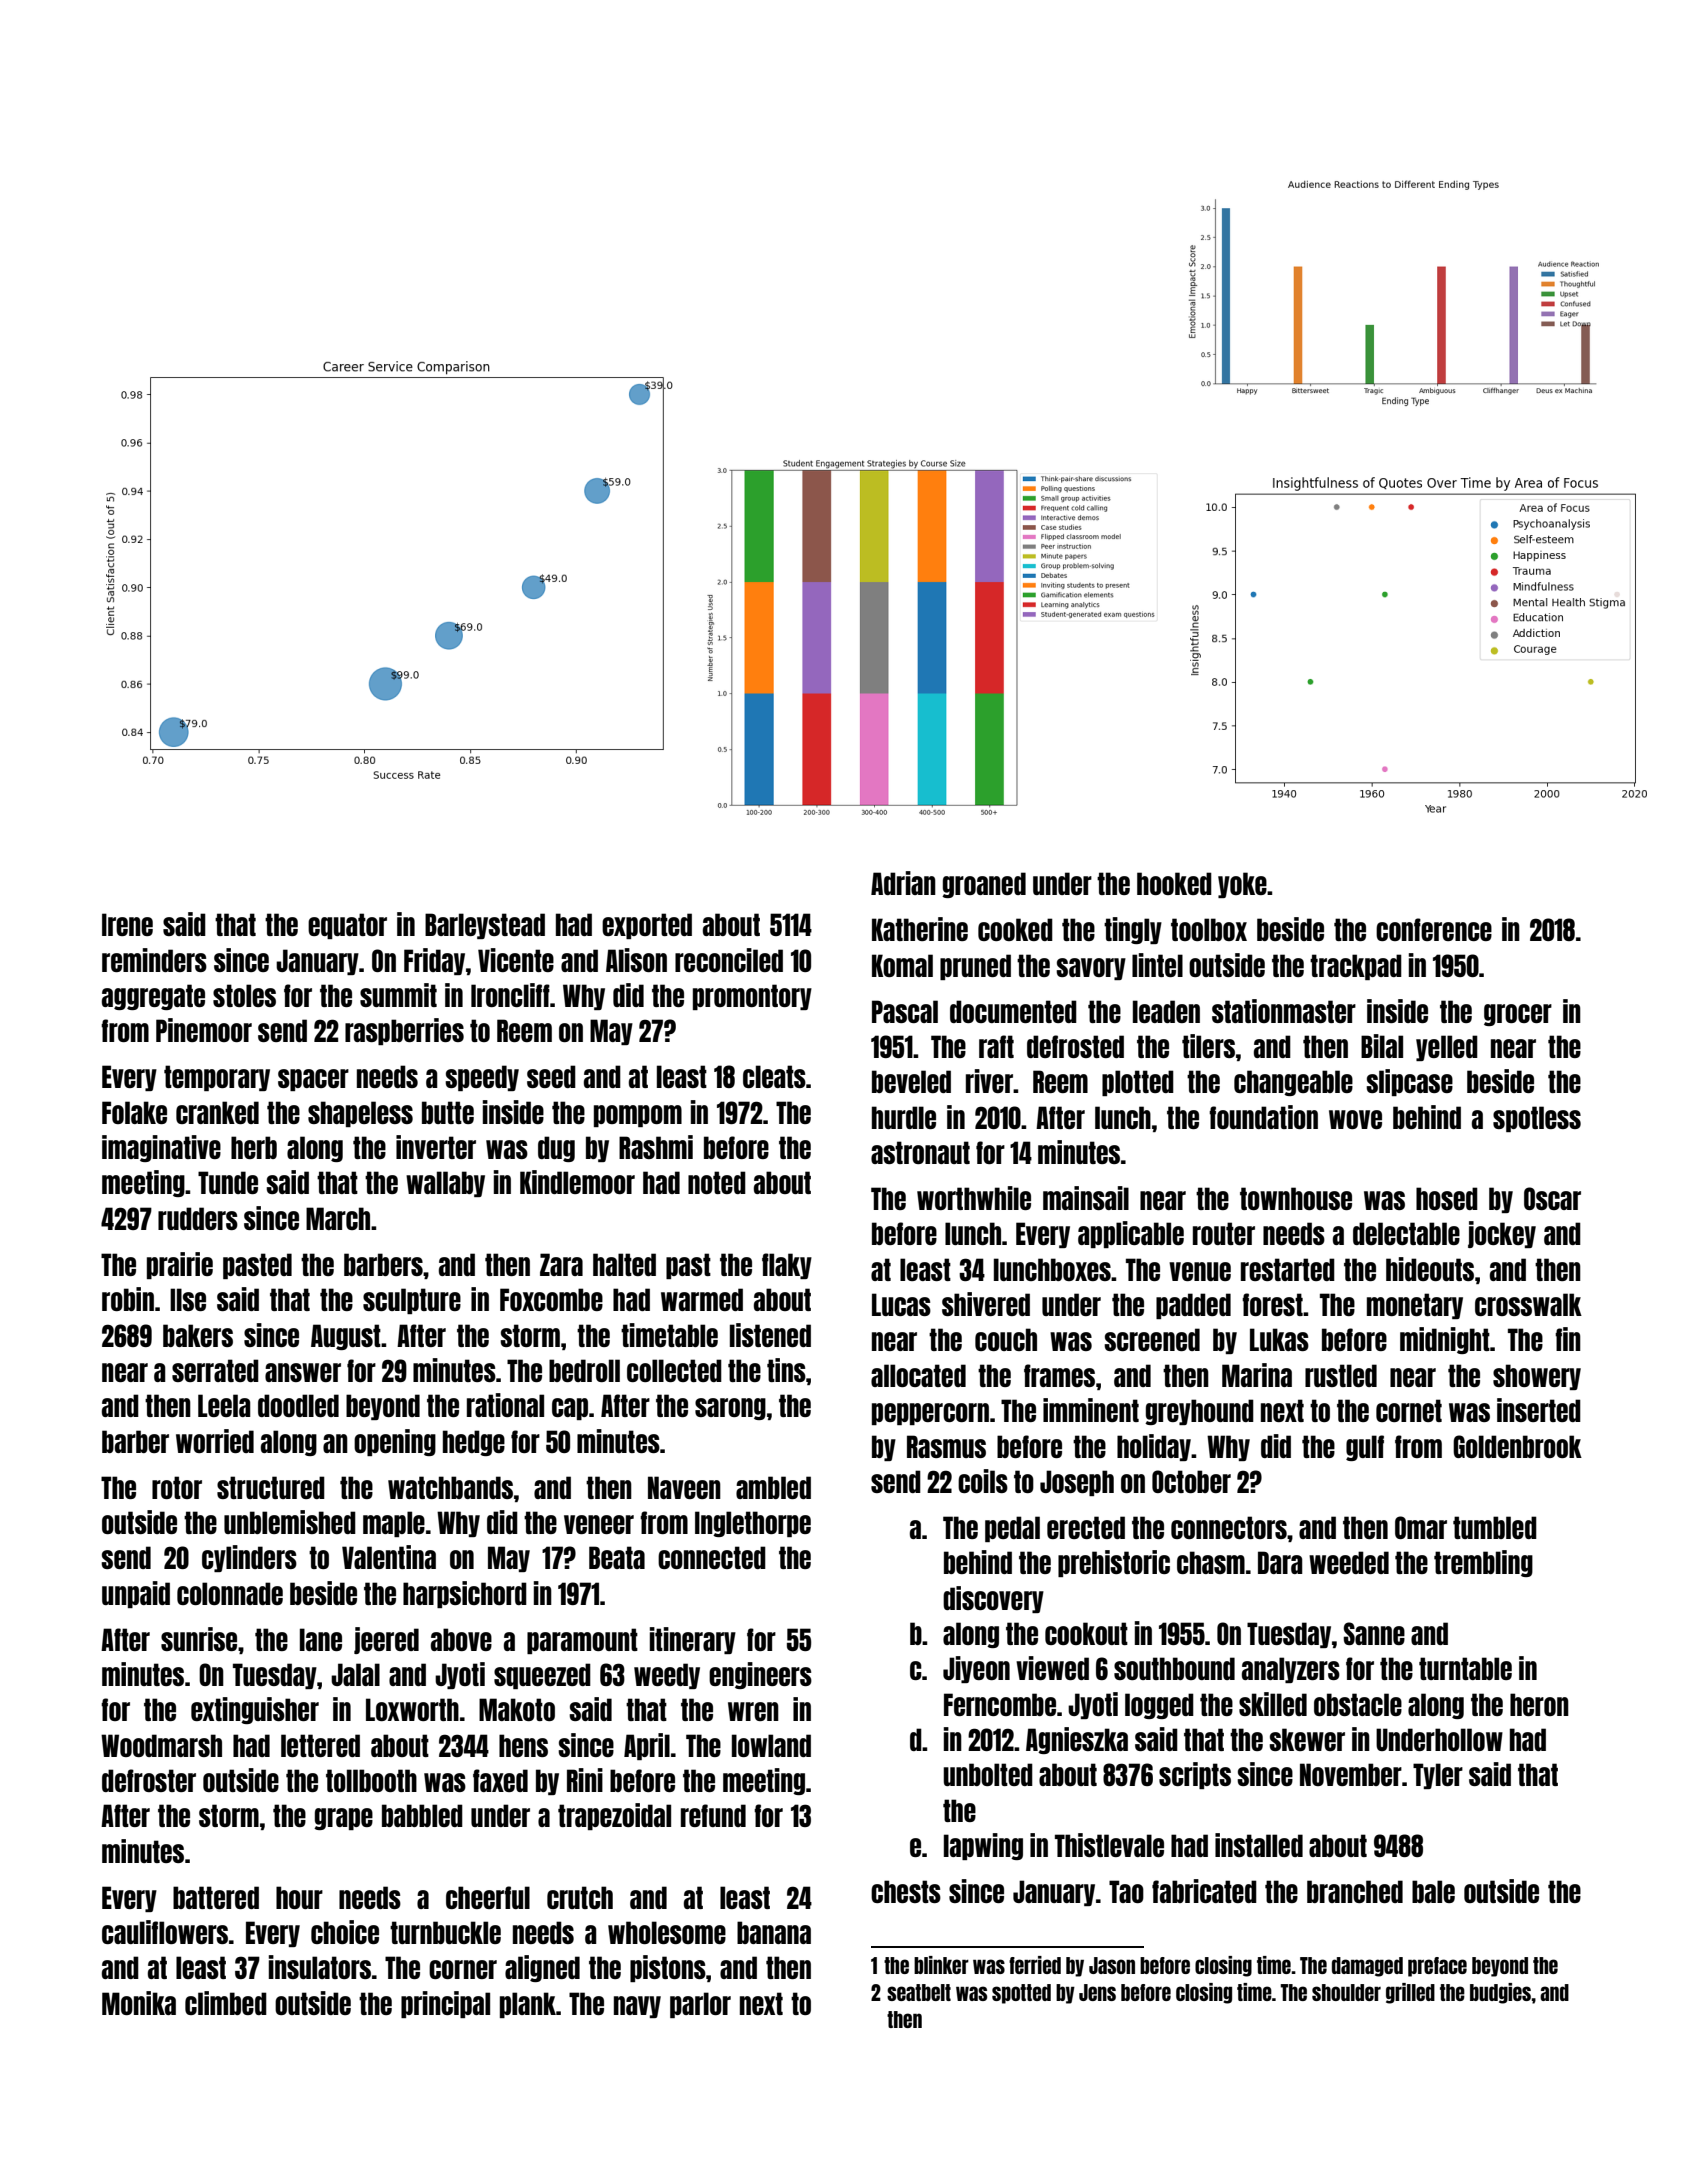 This screenshot has height=2178, width=1683. What do you see at coordinates (412, 1709) in the screenshot?
I see `Loxworth` at bounding box center [412, 1709].
